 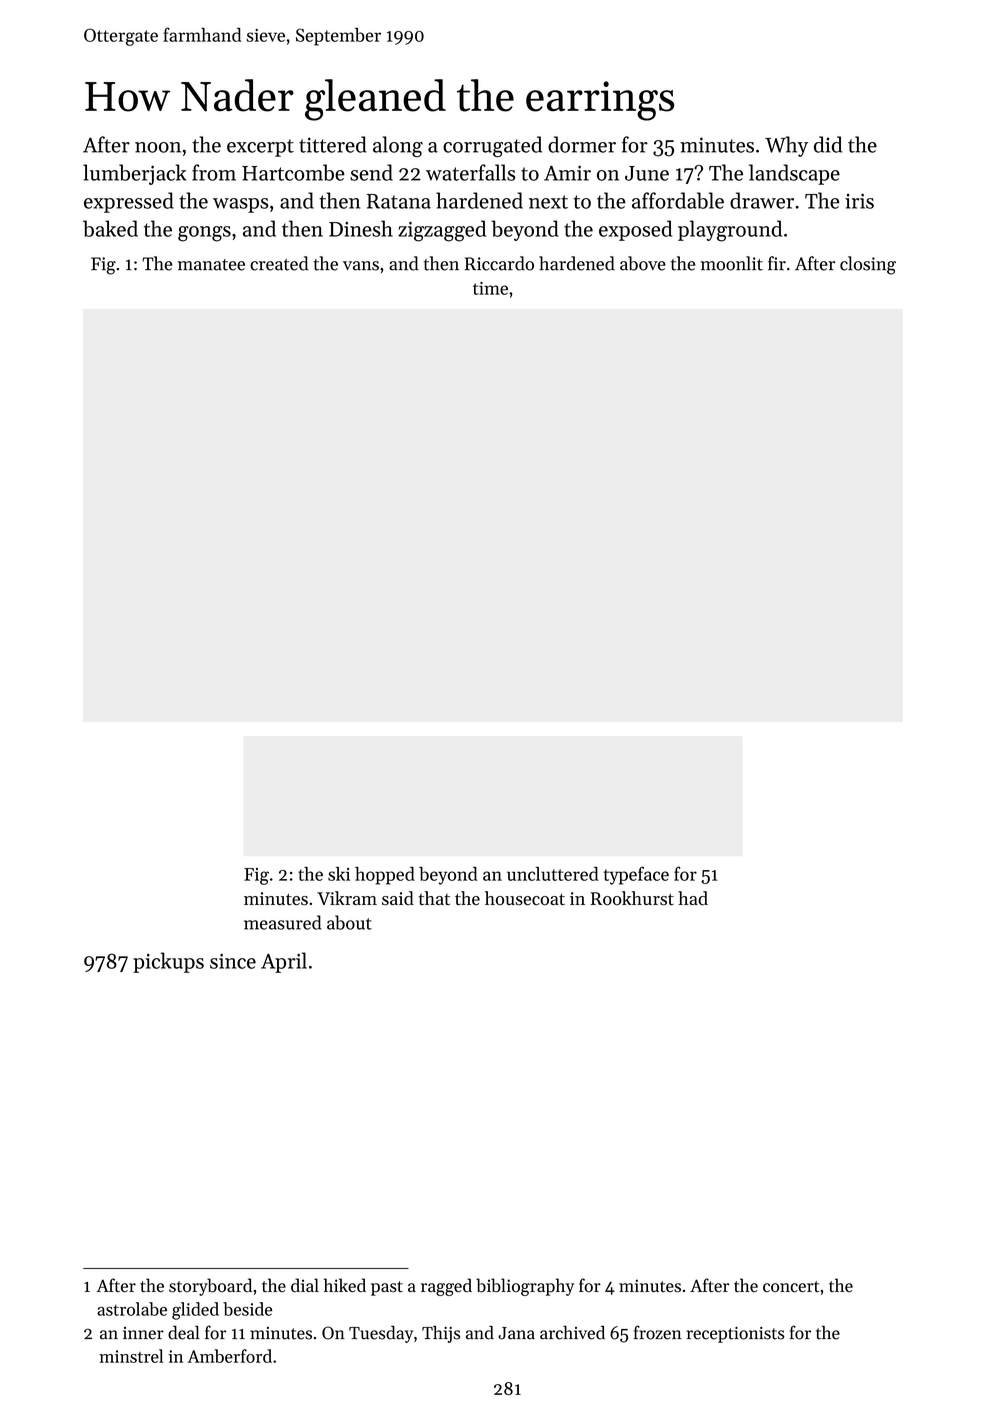 What do you see at coordinates (548, 202) in the screenshot?
I see `next` at bounding box center [548, 202].
